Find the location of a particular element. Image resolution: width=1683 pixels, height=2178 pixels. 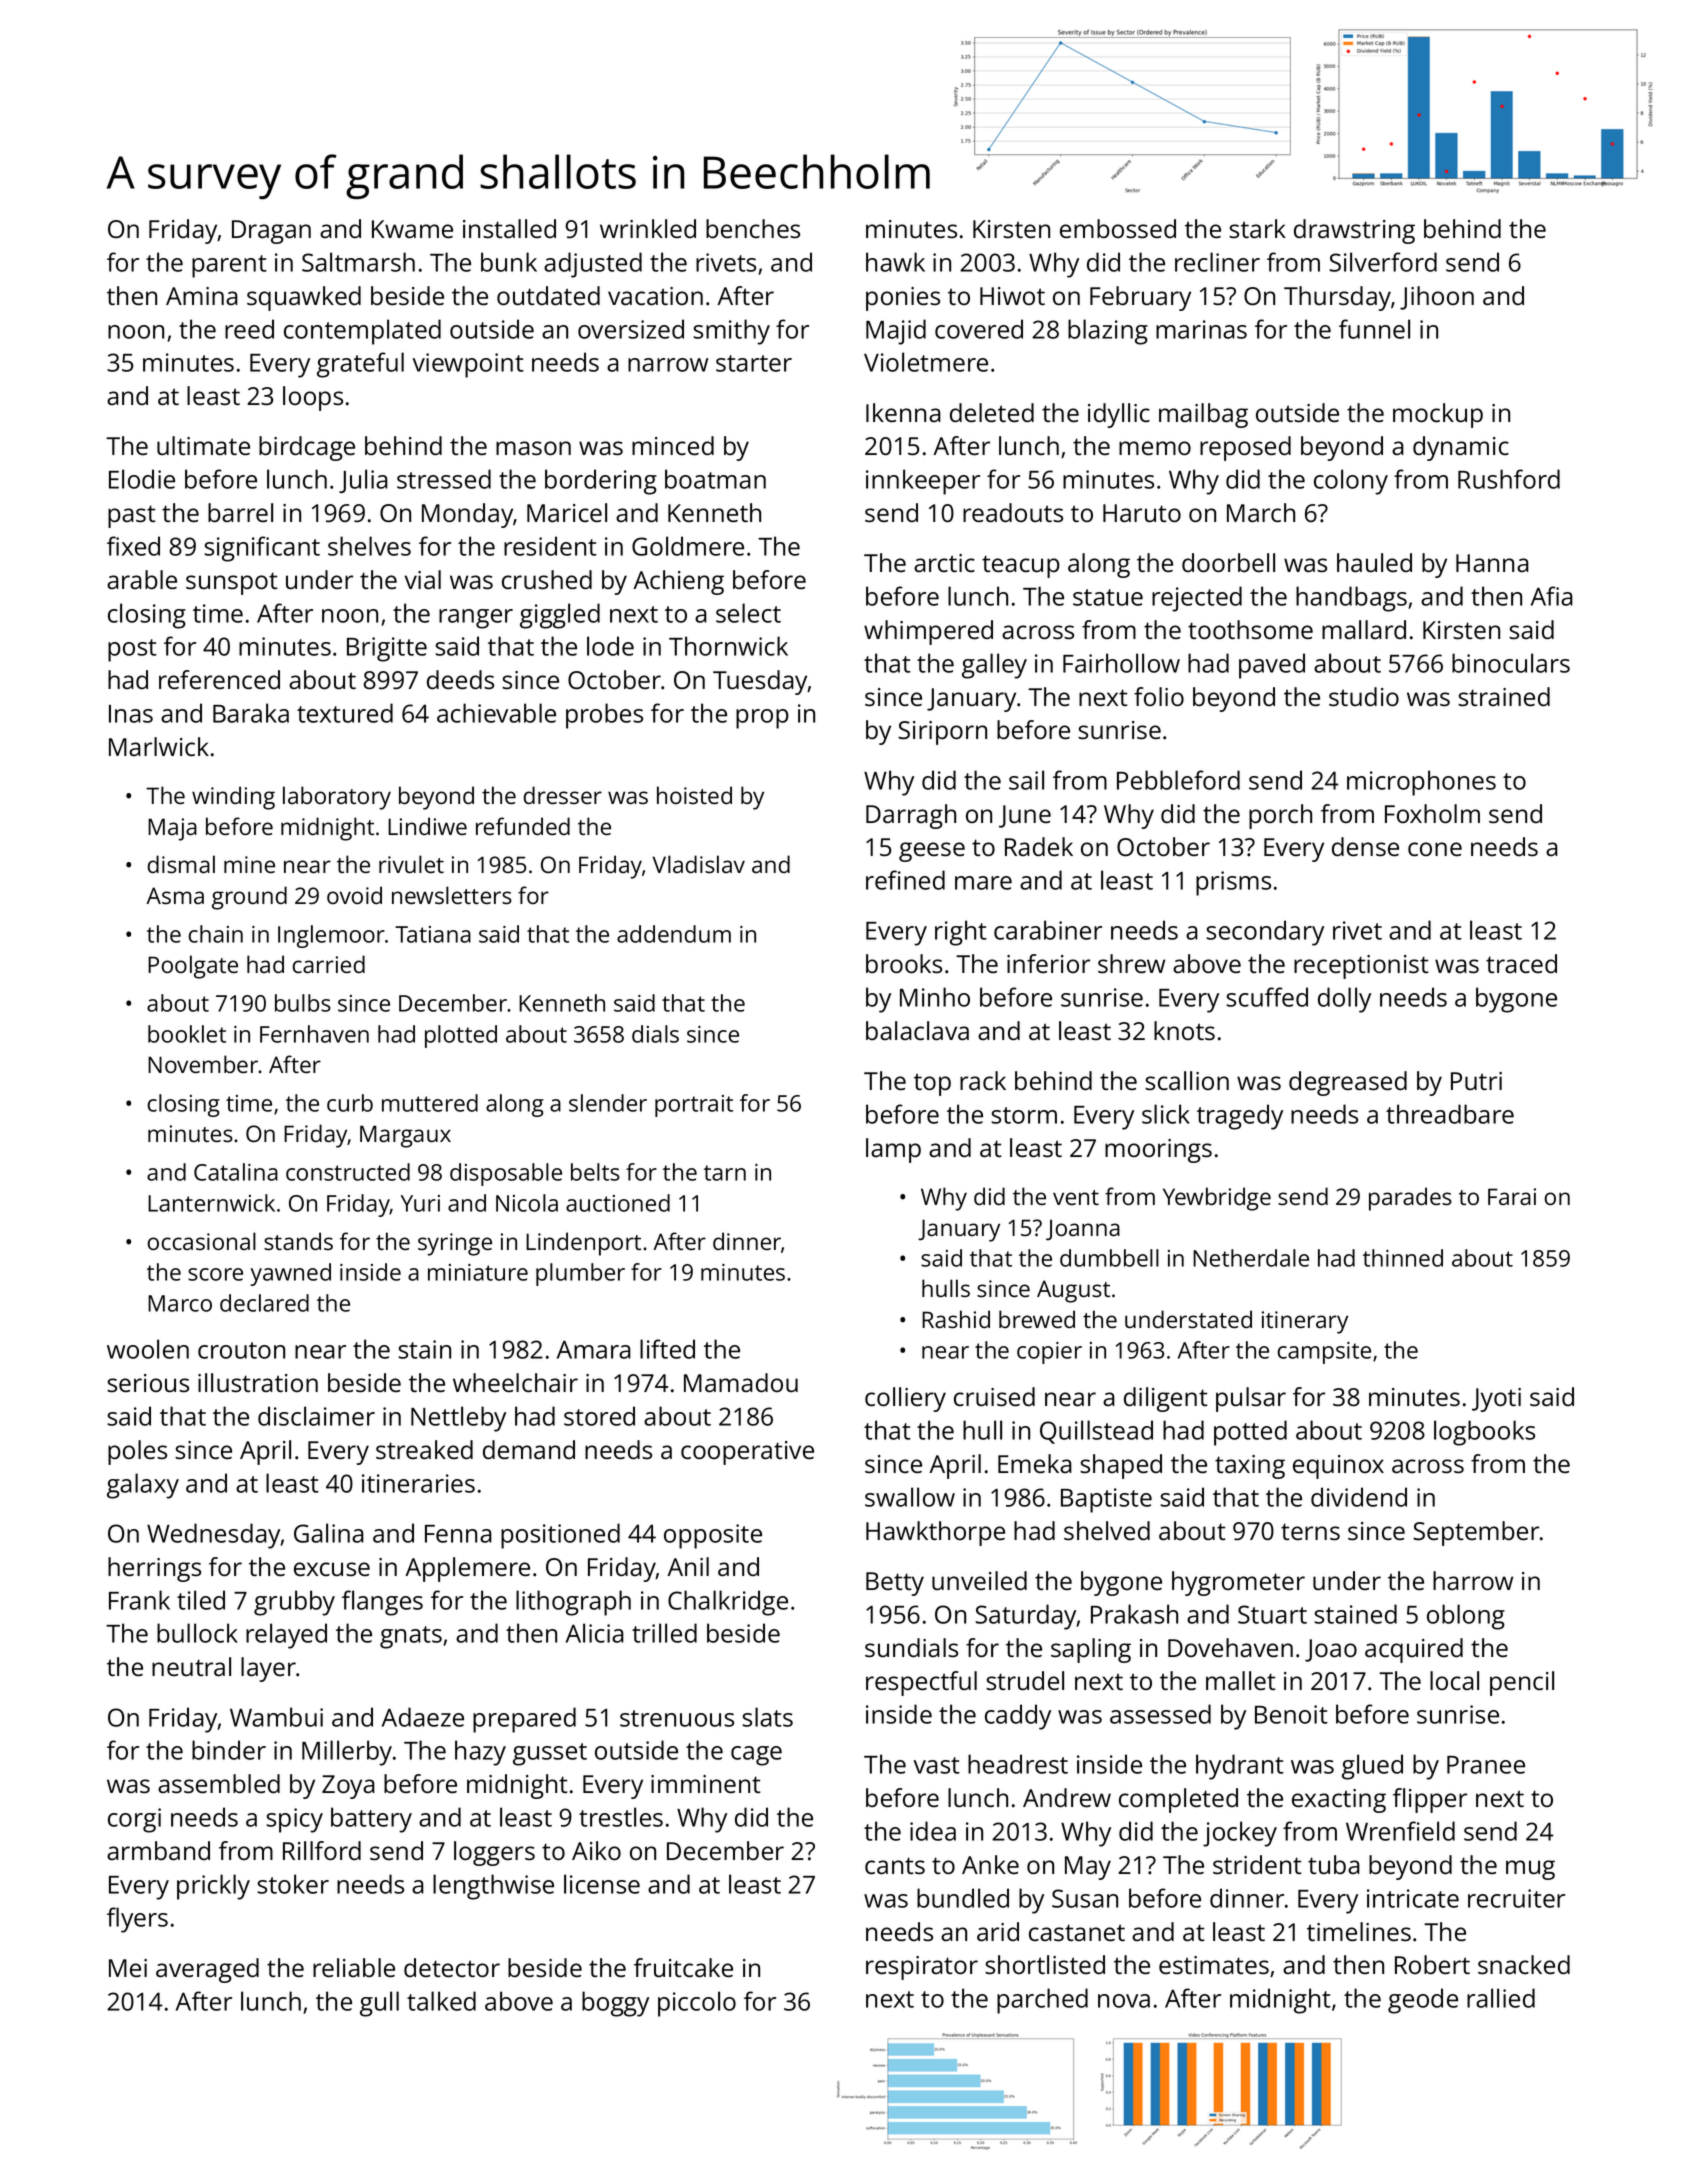

embossed is located at coordinates (1118, 229).
